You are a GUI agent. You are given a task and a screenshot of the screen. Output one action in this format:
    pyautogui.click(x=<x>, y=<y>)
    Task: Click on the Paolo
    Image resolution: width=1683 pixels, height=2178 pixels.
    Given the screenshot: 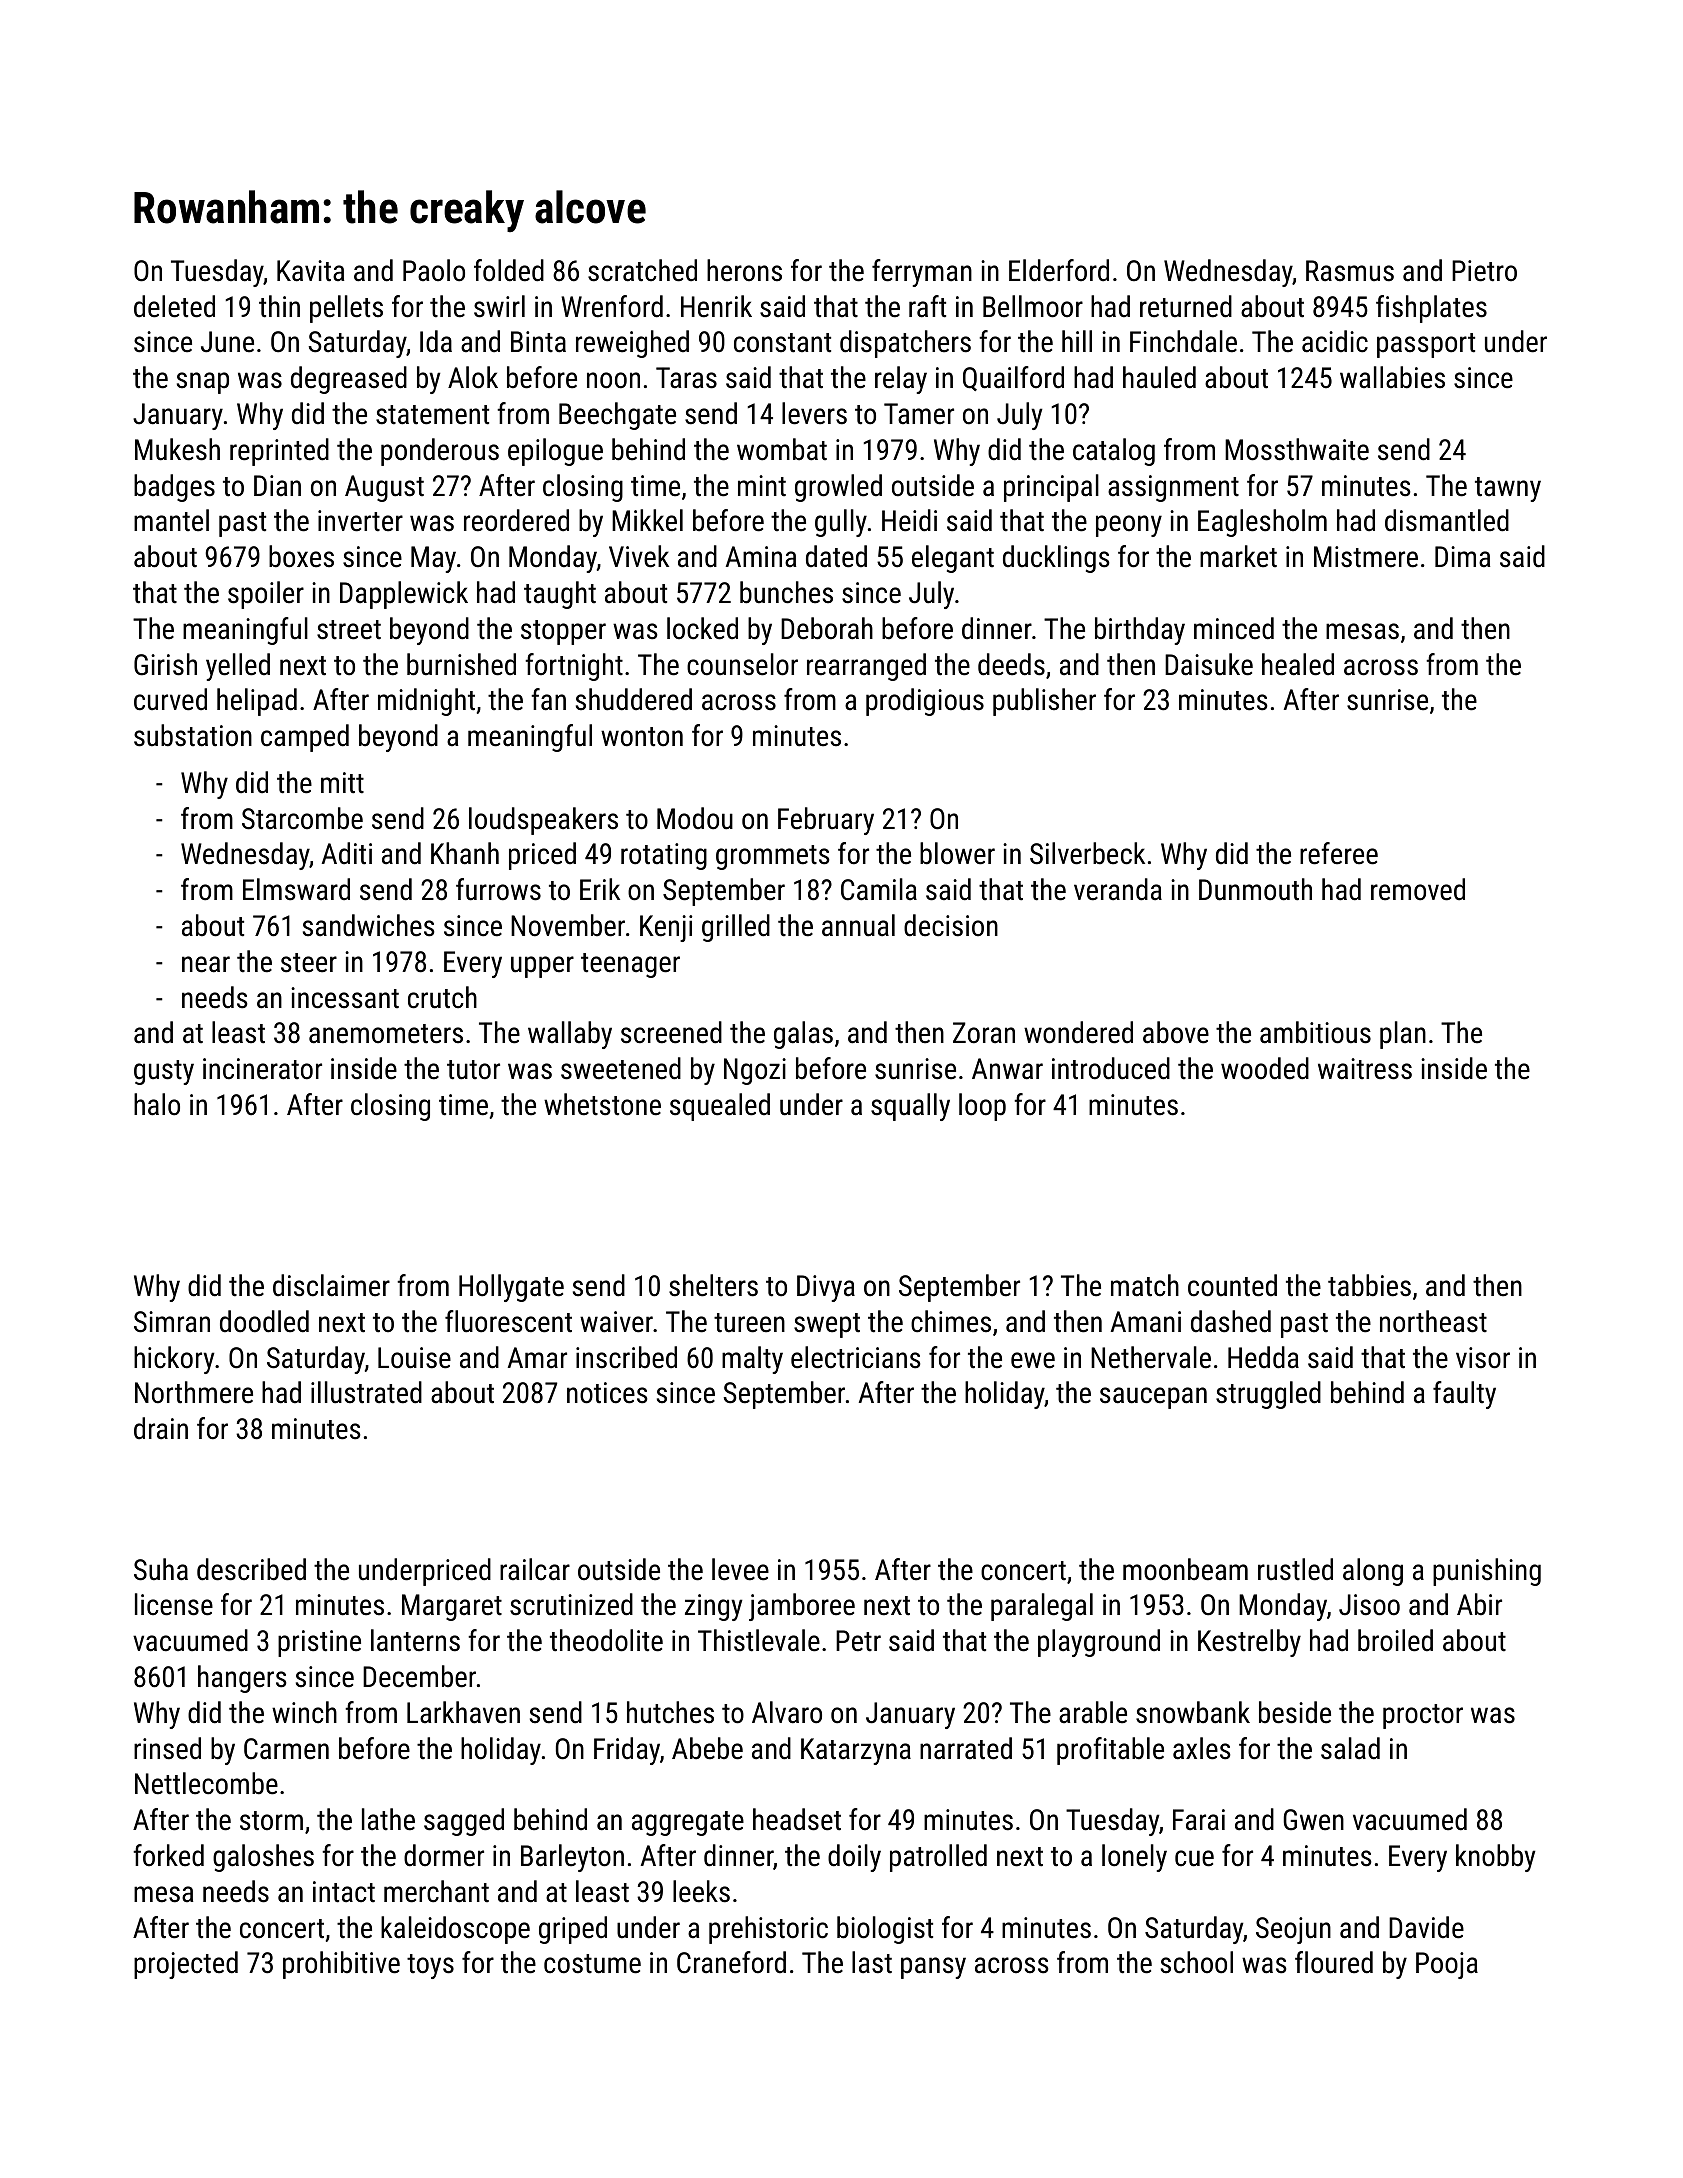 What is the action you would take?
    pyautogui.click(x=434, y=270)
